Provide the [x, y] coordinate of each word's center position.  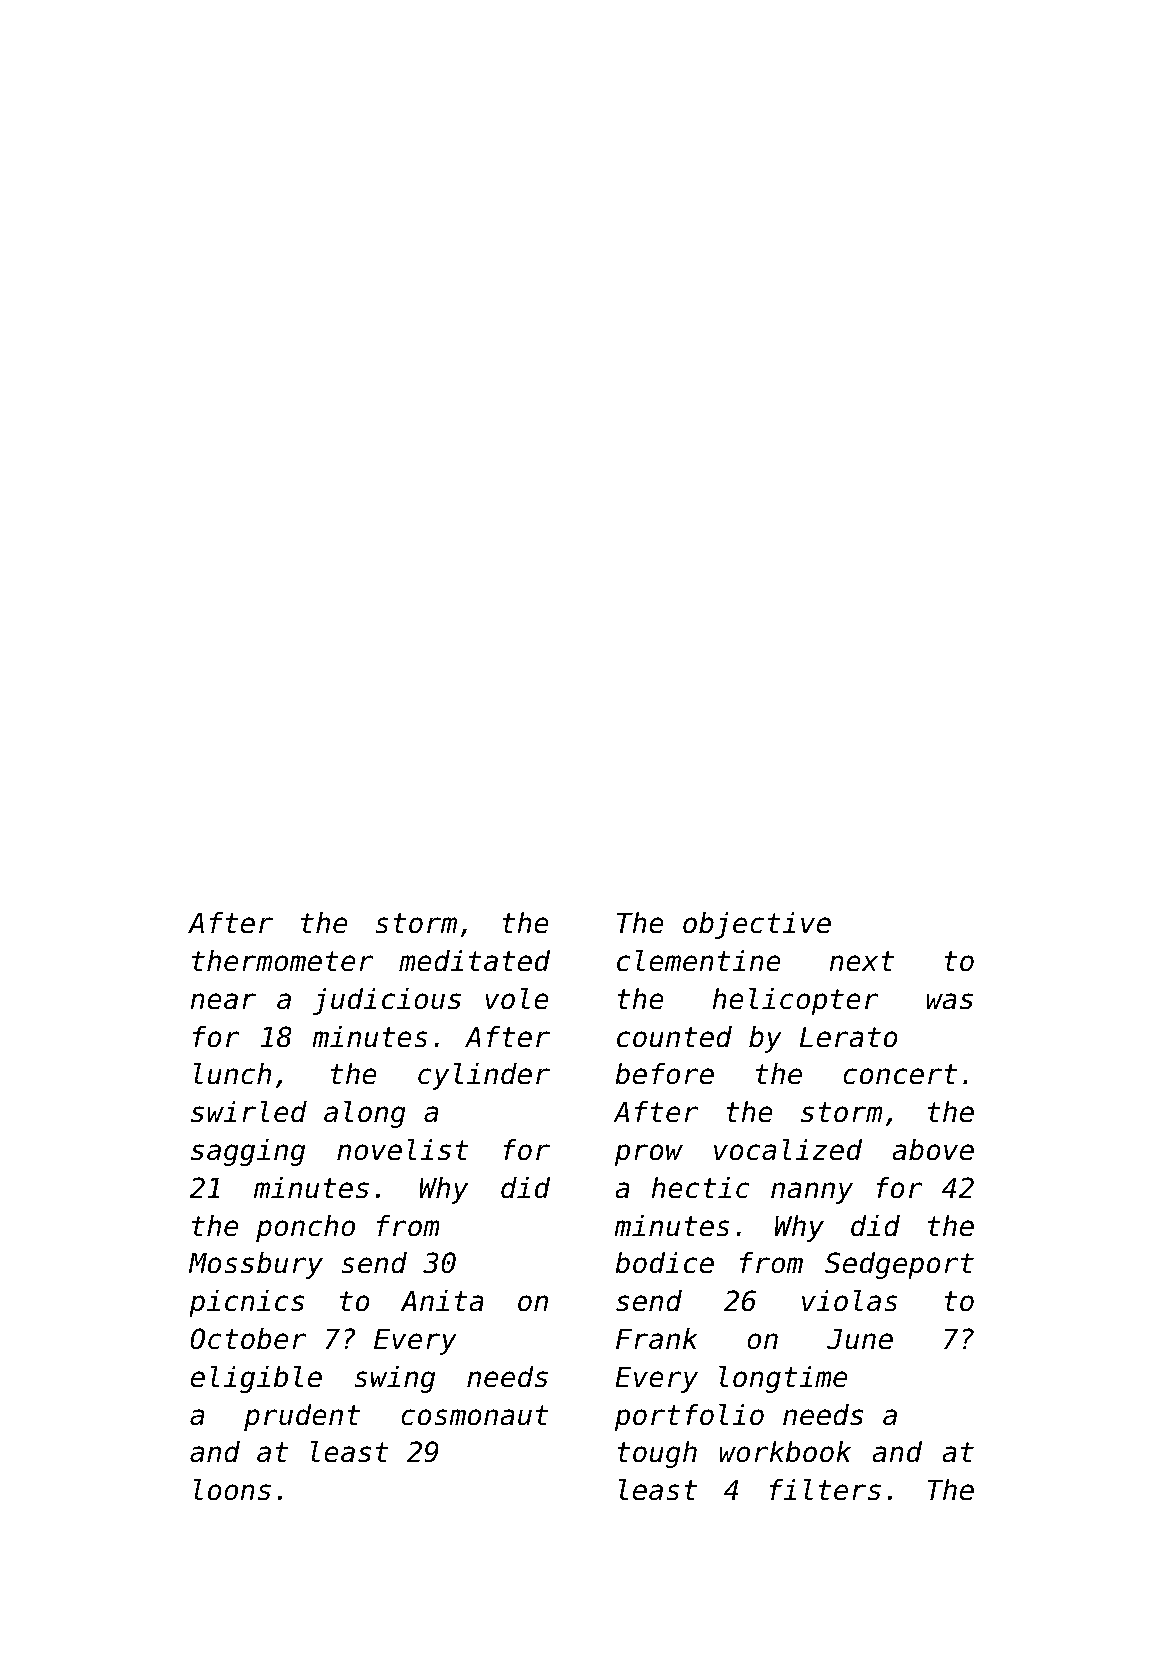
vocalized [788, 1149]
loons [232, 1489]
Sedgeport [899, 1265]
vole [517, 998]
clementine [699, 960]
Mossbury [256, 1265]
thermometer [282, 961]
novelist [403, 1149]
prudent [302, 1417]
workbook [785, 1452]
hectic [700, 1188]
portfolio [689, 1417]
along [365, 1114]
